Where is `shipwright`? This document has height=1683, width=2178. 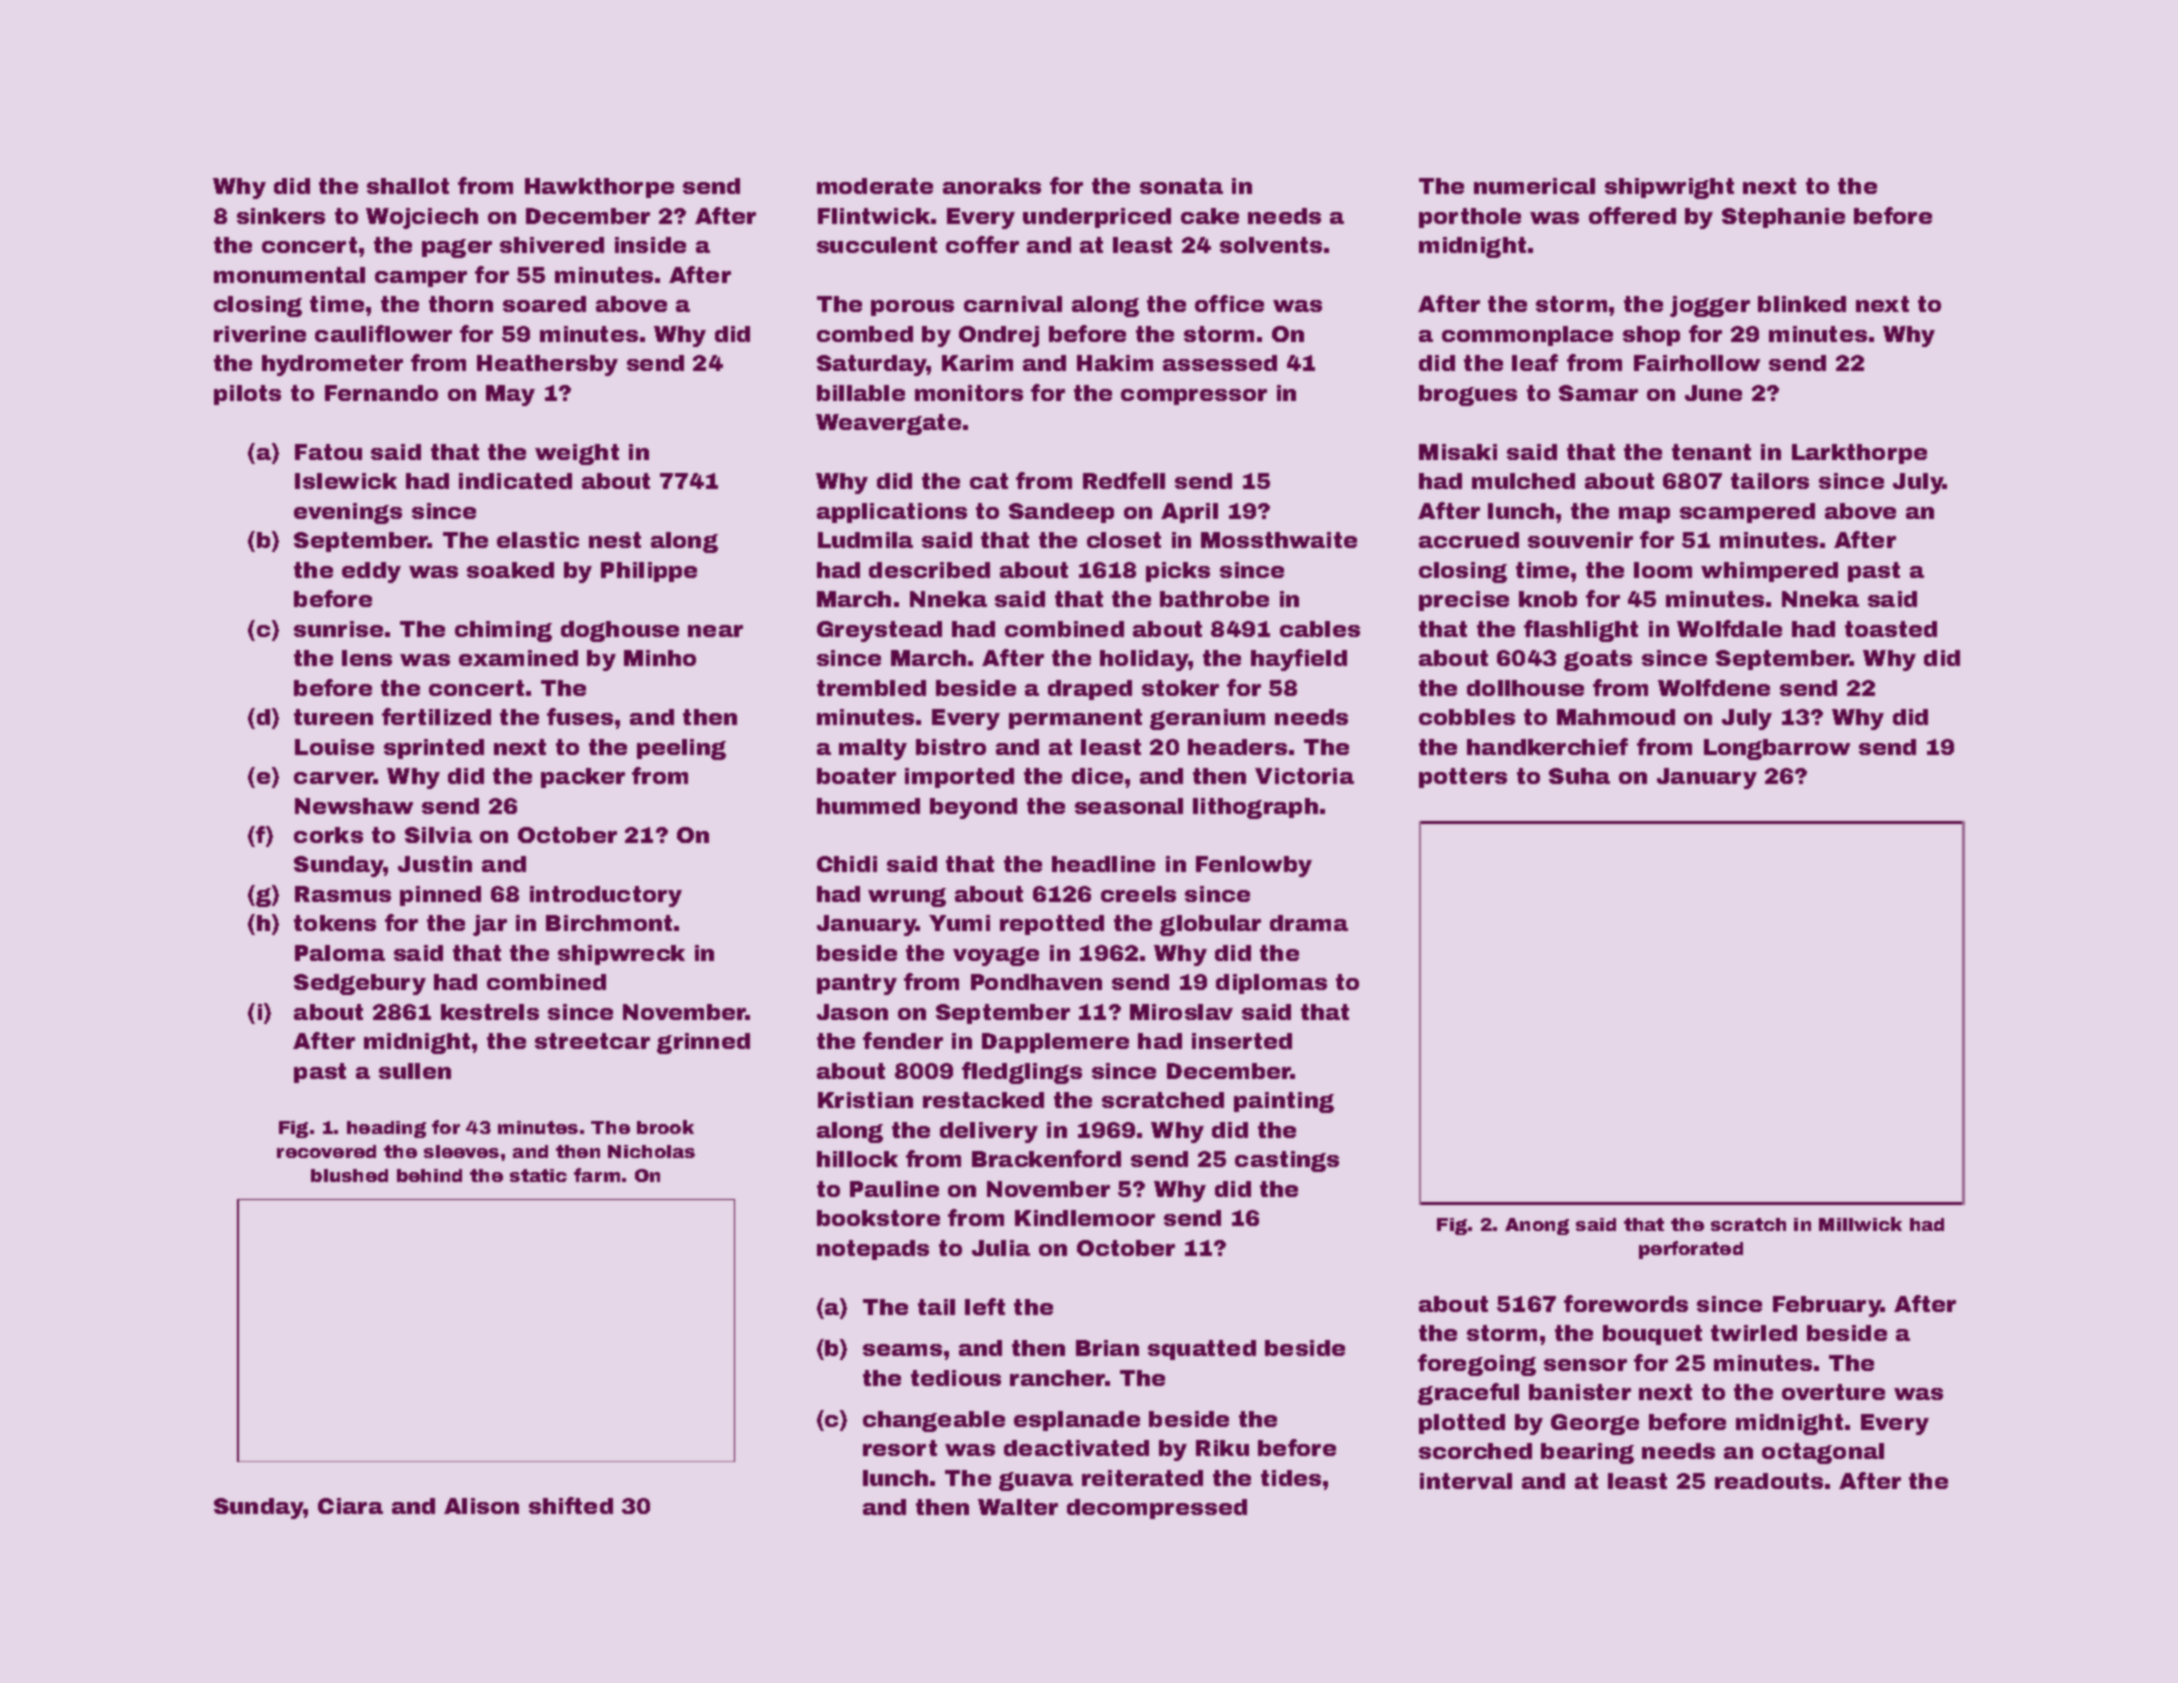 shipwright is located at coordinates (1669, 188).
